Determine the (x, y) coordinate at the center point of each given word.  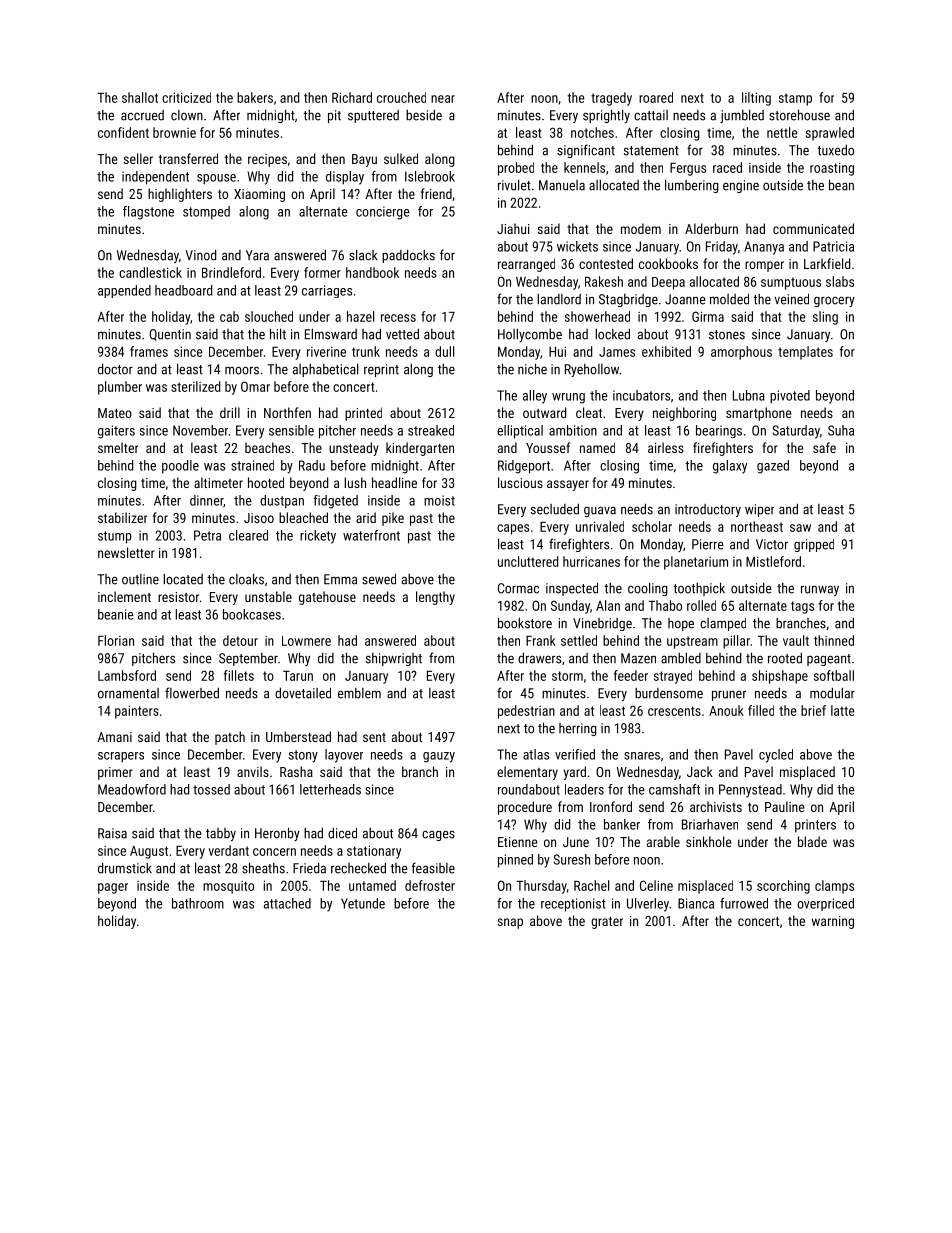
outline (140, 579)
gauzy (439, 757)
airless (666, 447)
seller (138, 158)
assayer (568, 485)
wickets (577, 246)
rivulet (514, 185)
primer (115, 773)
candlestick (150, 272)
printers (815, 826)
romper (764, 266)
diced (342, 833)
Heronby (277, 834)
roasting (832, 169)
